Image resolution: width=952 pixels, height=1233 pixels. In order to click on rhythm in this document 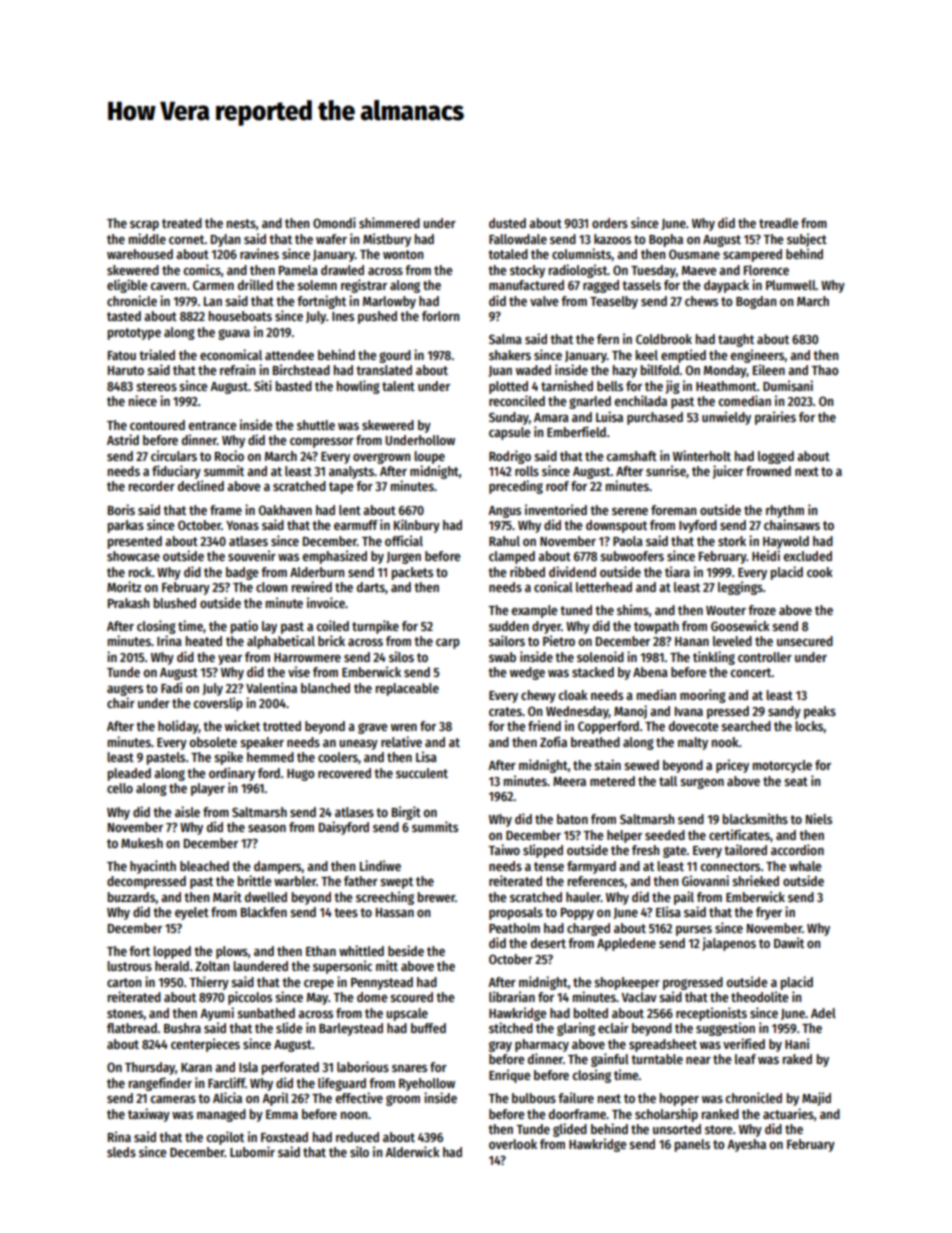, I will do `click(785, 511)`.
